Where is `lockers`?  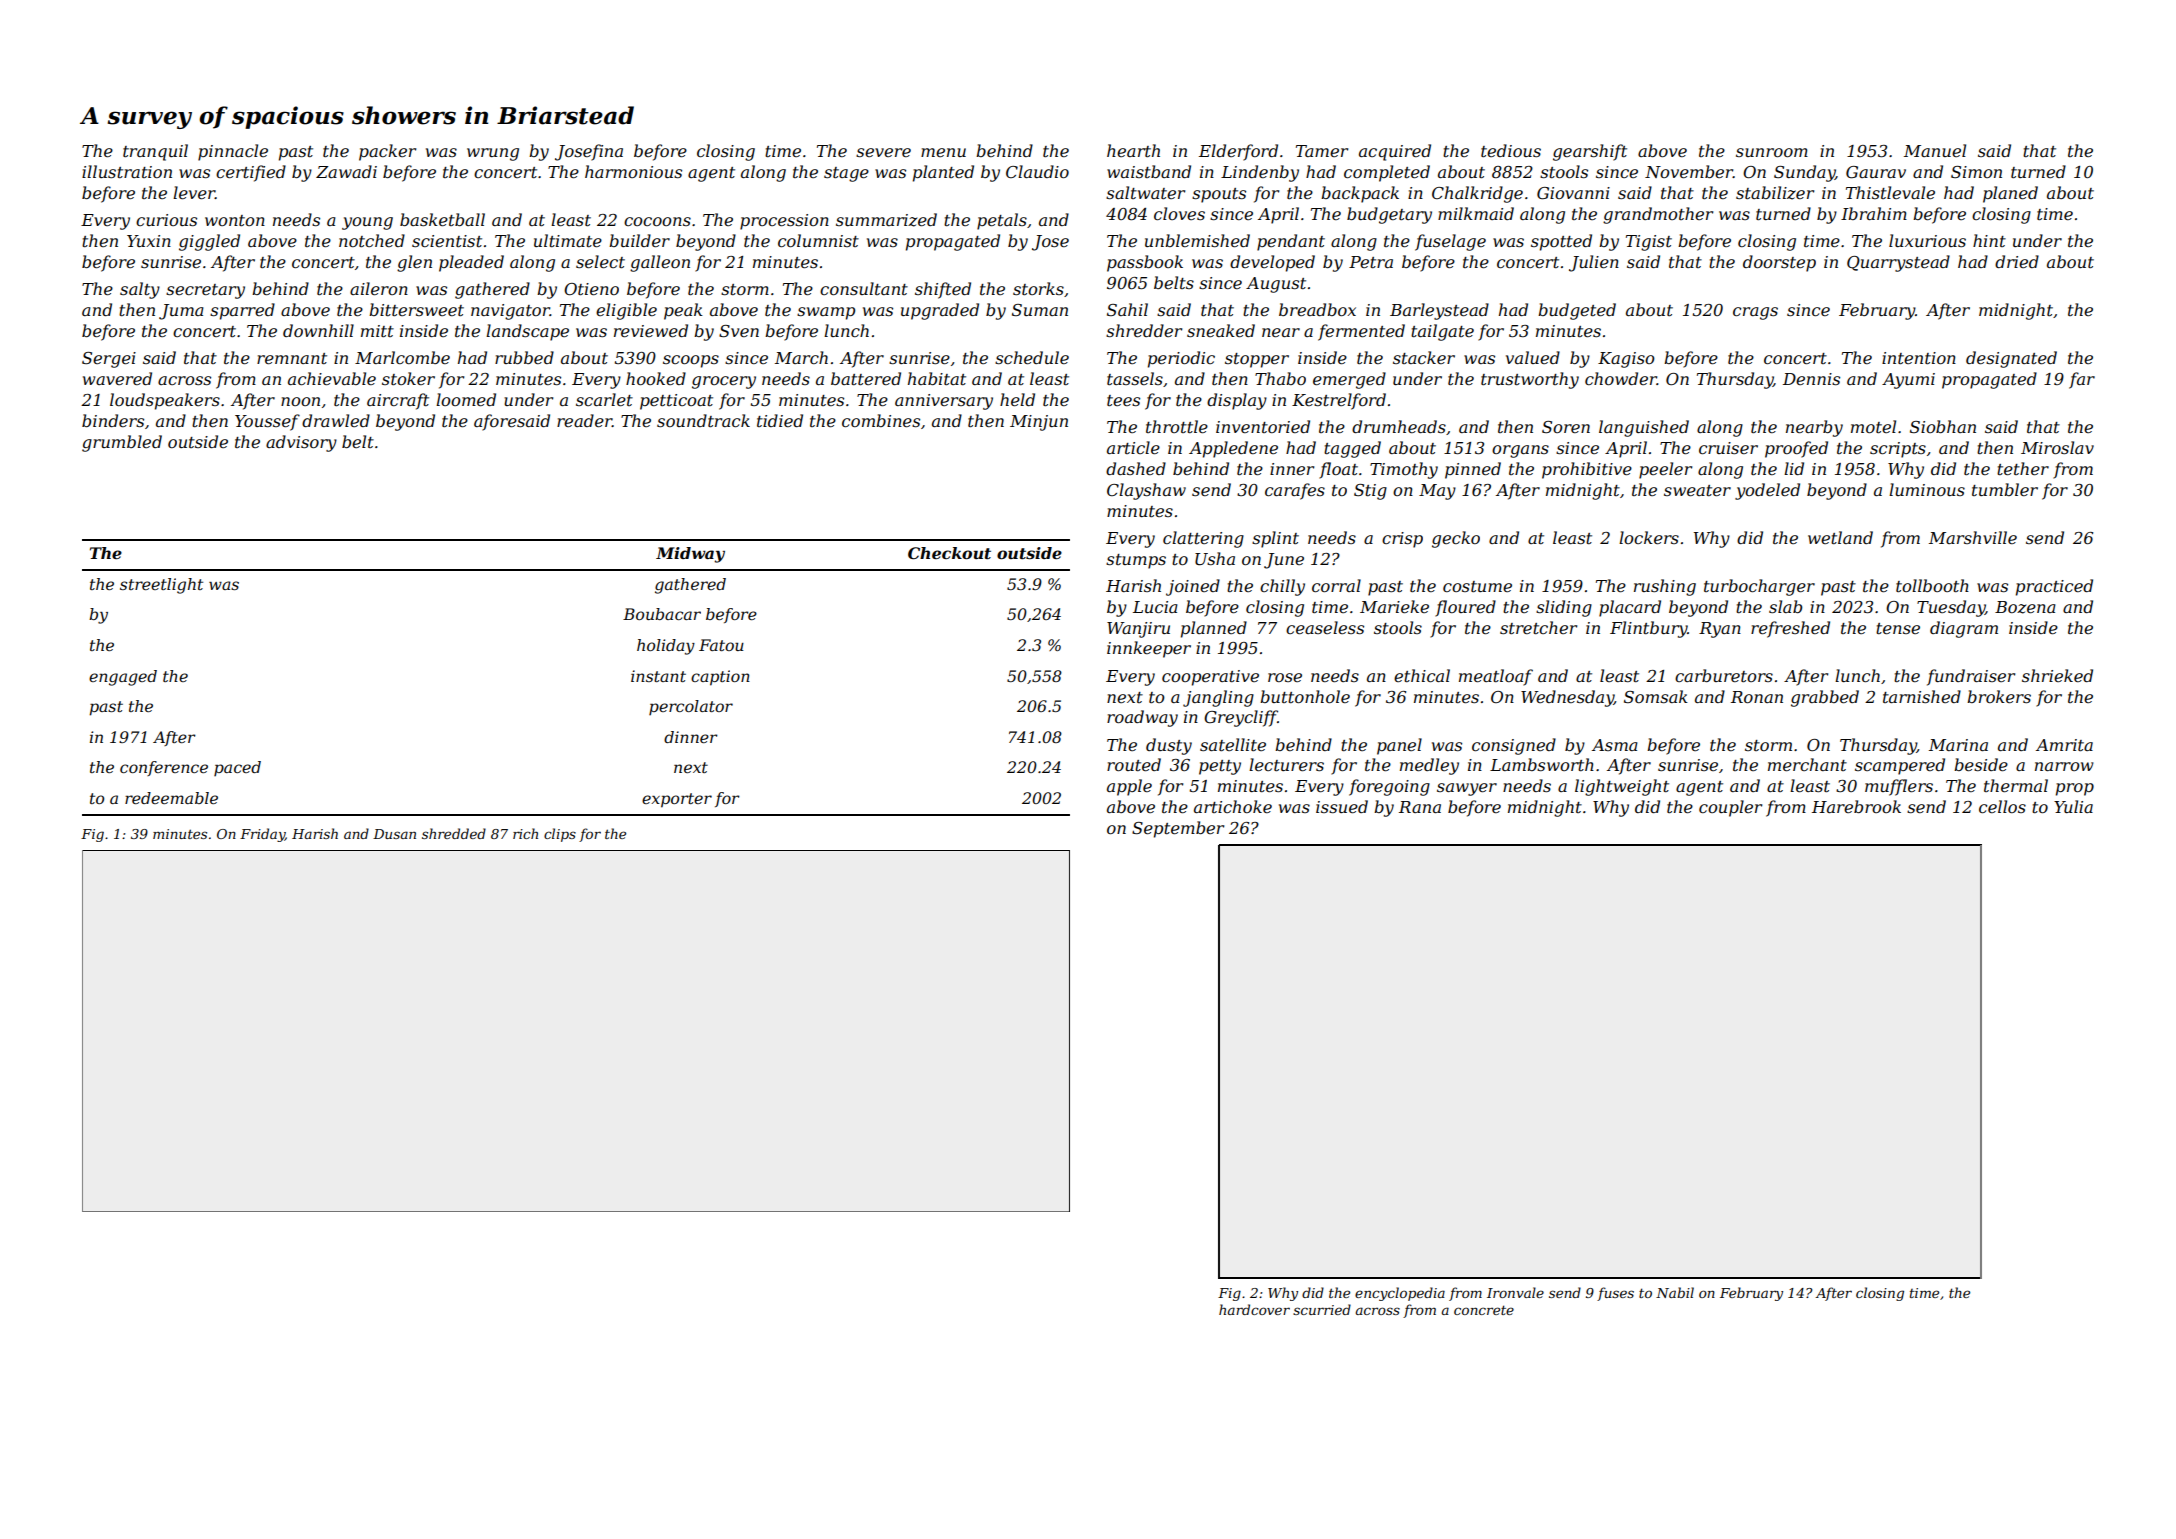 lockers is located at coordinates (1649, 537).
